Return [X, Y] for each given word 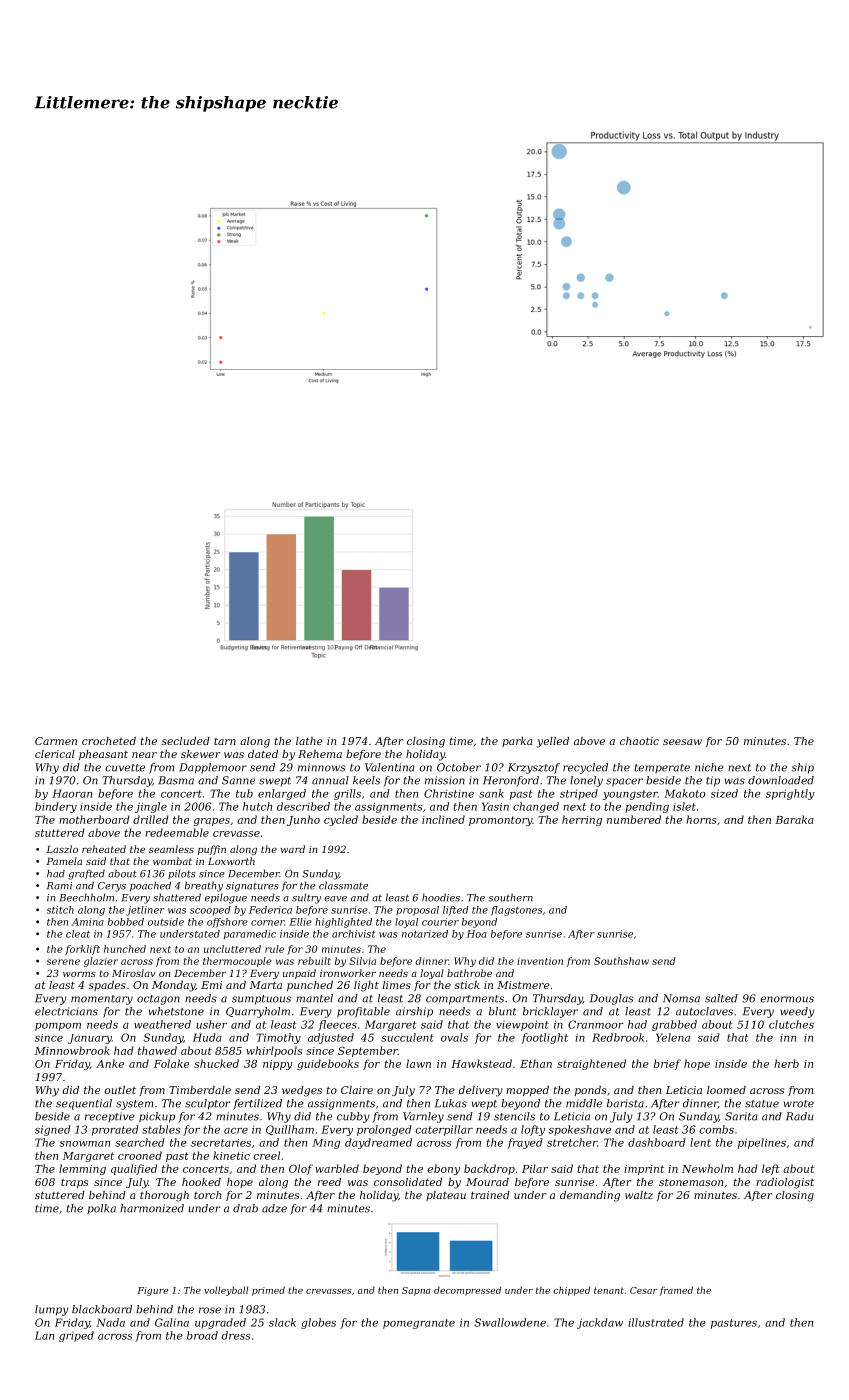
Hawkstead [481, 1063]
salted [721, 998]
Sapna [416, 1291]
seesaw [682, 742]
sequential [84, 1104]
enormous [787, 999]
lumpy [52, 1310]
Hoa [477, 934]
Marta [266, 985]
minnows [322, 767]
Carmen [56, 741]
